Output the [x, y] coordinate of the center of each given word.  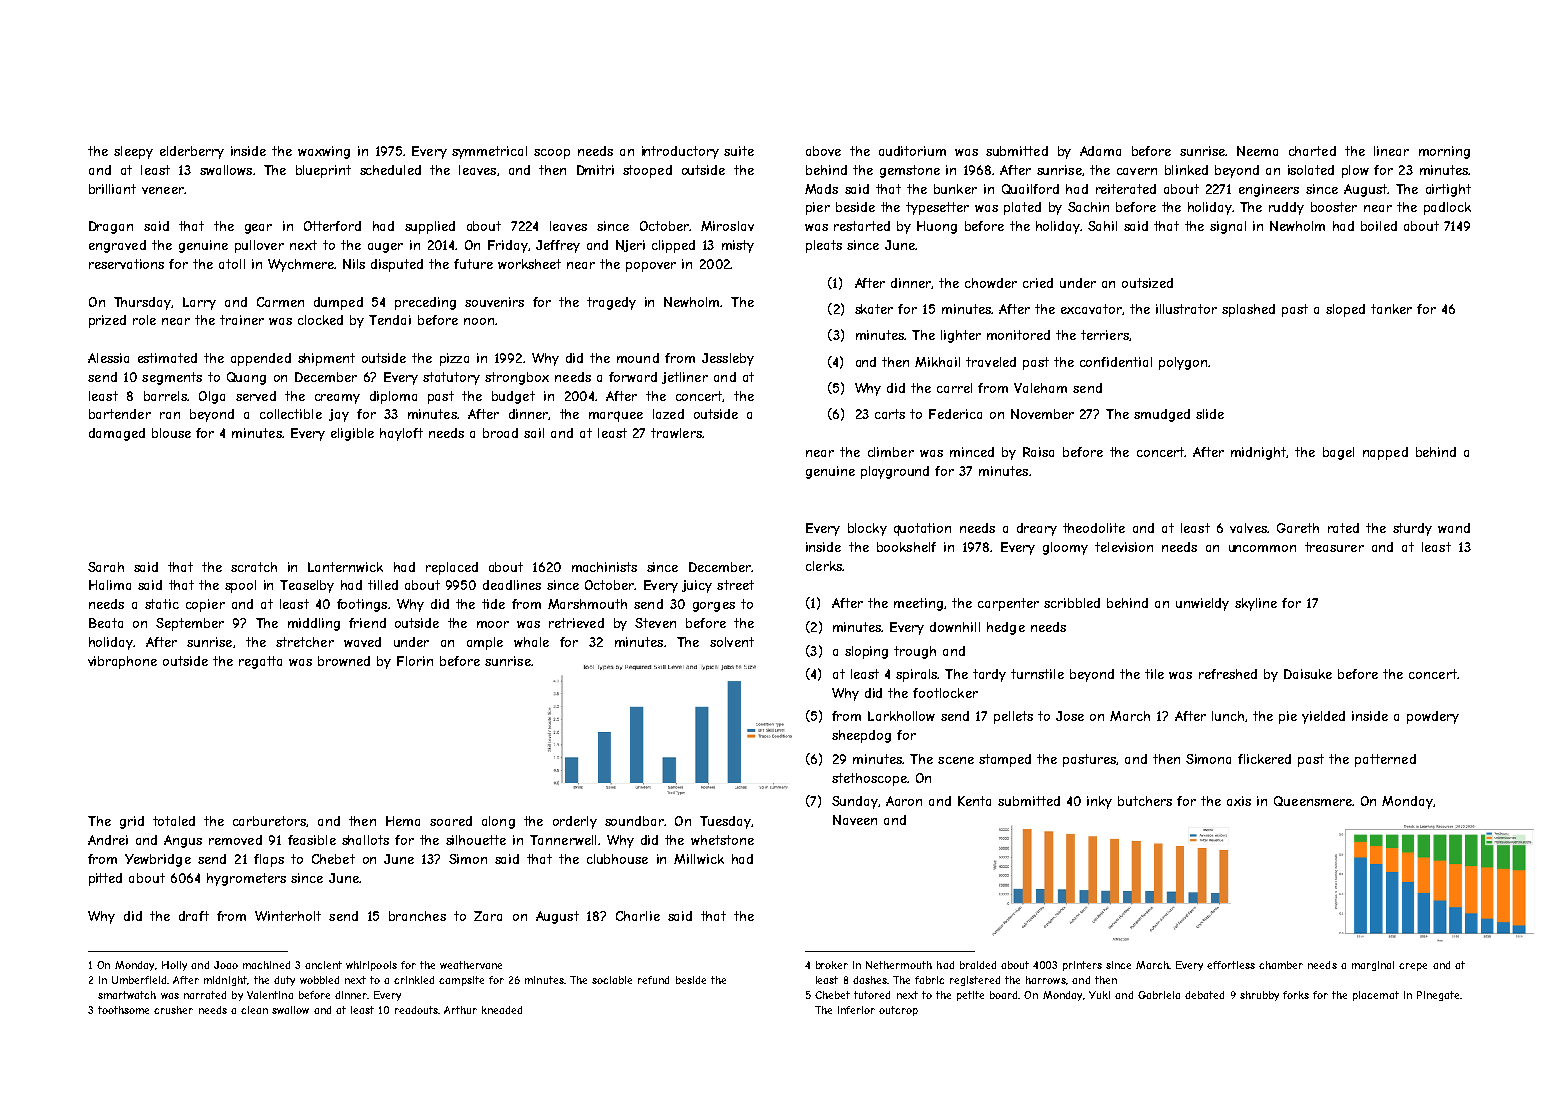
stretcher [305, 642]
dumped [338, 303]
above [823, 151]
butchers [1145, 801]
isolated [1311, 170]
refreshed [1228, 674]
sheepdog [861, 736]
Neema [1257, 151]
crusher [173, 1010]
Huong [937, 227]
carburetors [269, 821]
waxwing [324, 152]
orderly [575, 822]
